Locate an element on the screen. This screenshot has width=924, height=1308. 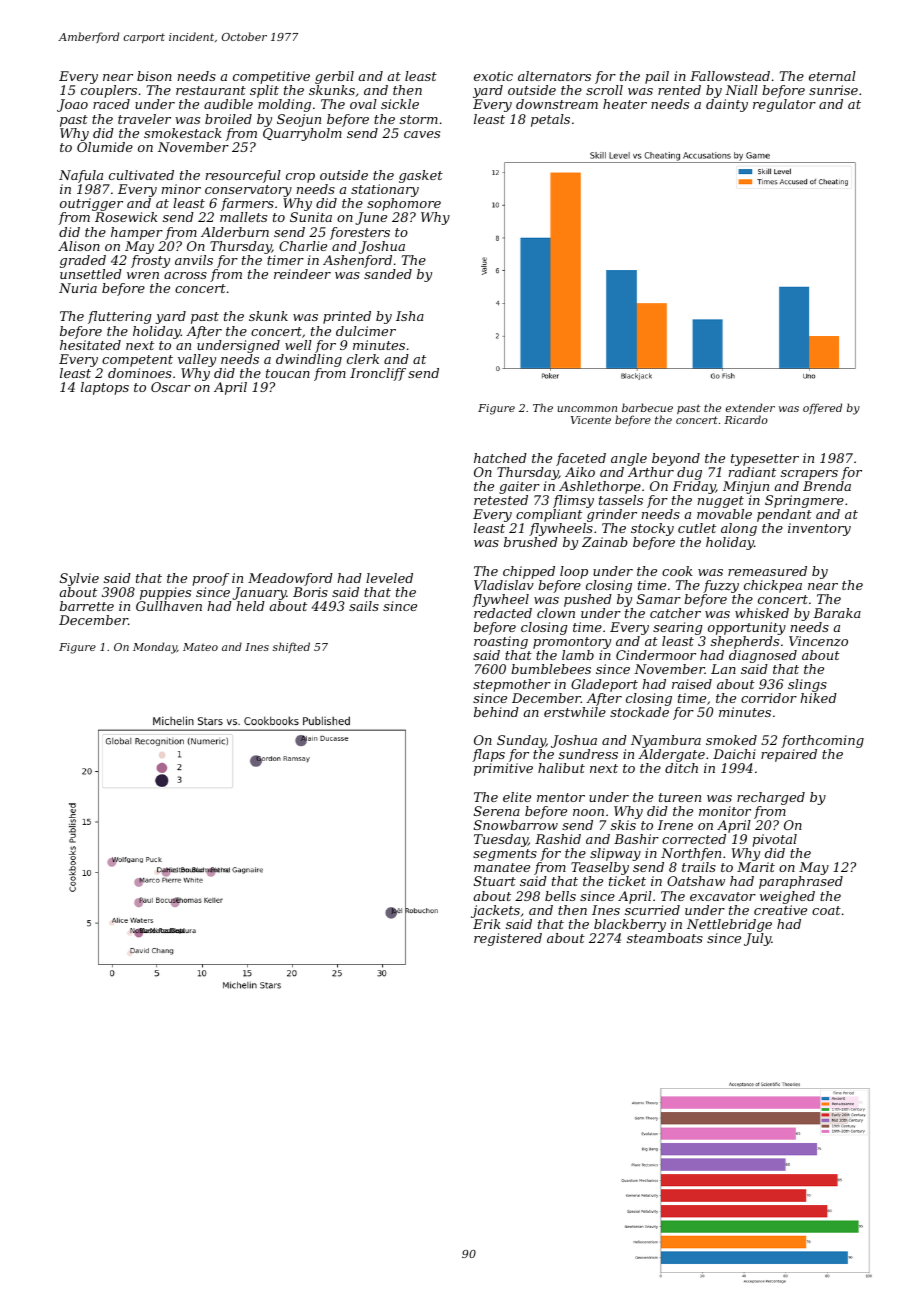
Serena is located at coordinates (497, 811).
